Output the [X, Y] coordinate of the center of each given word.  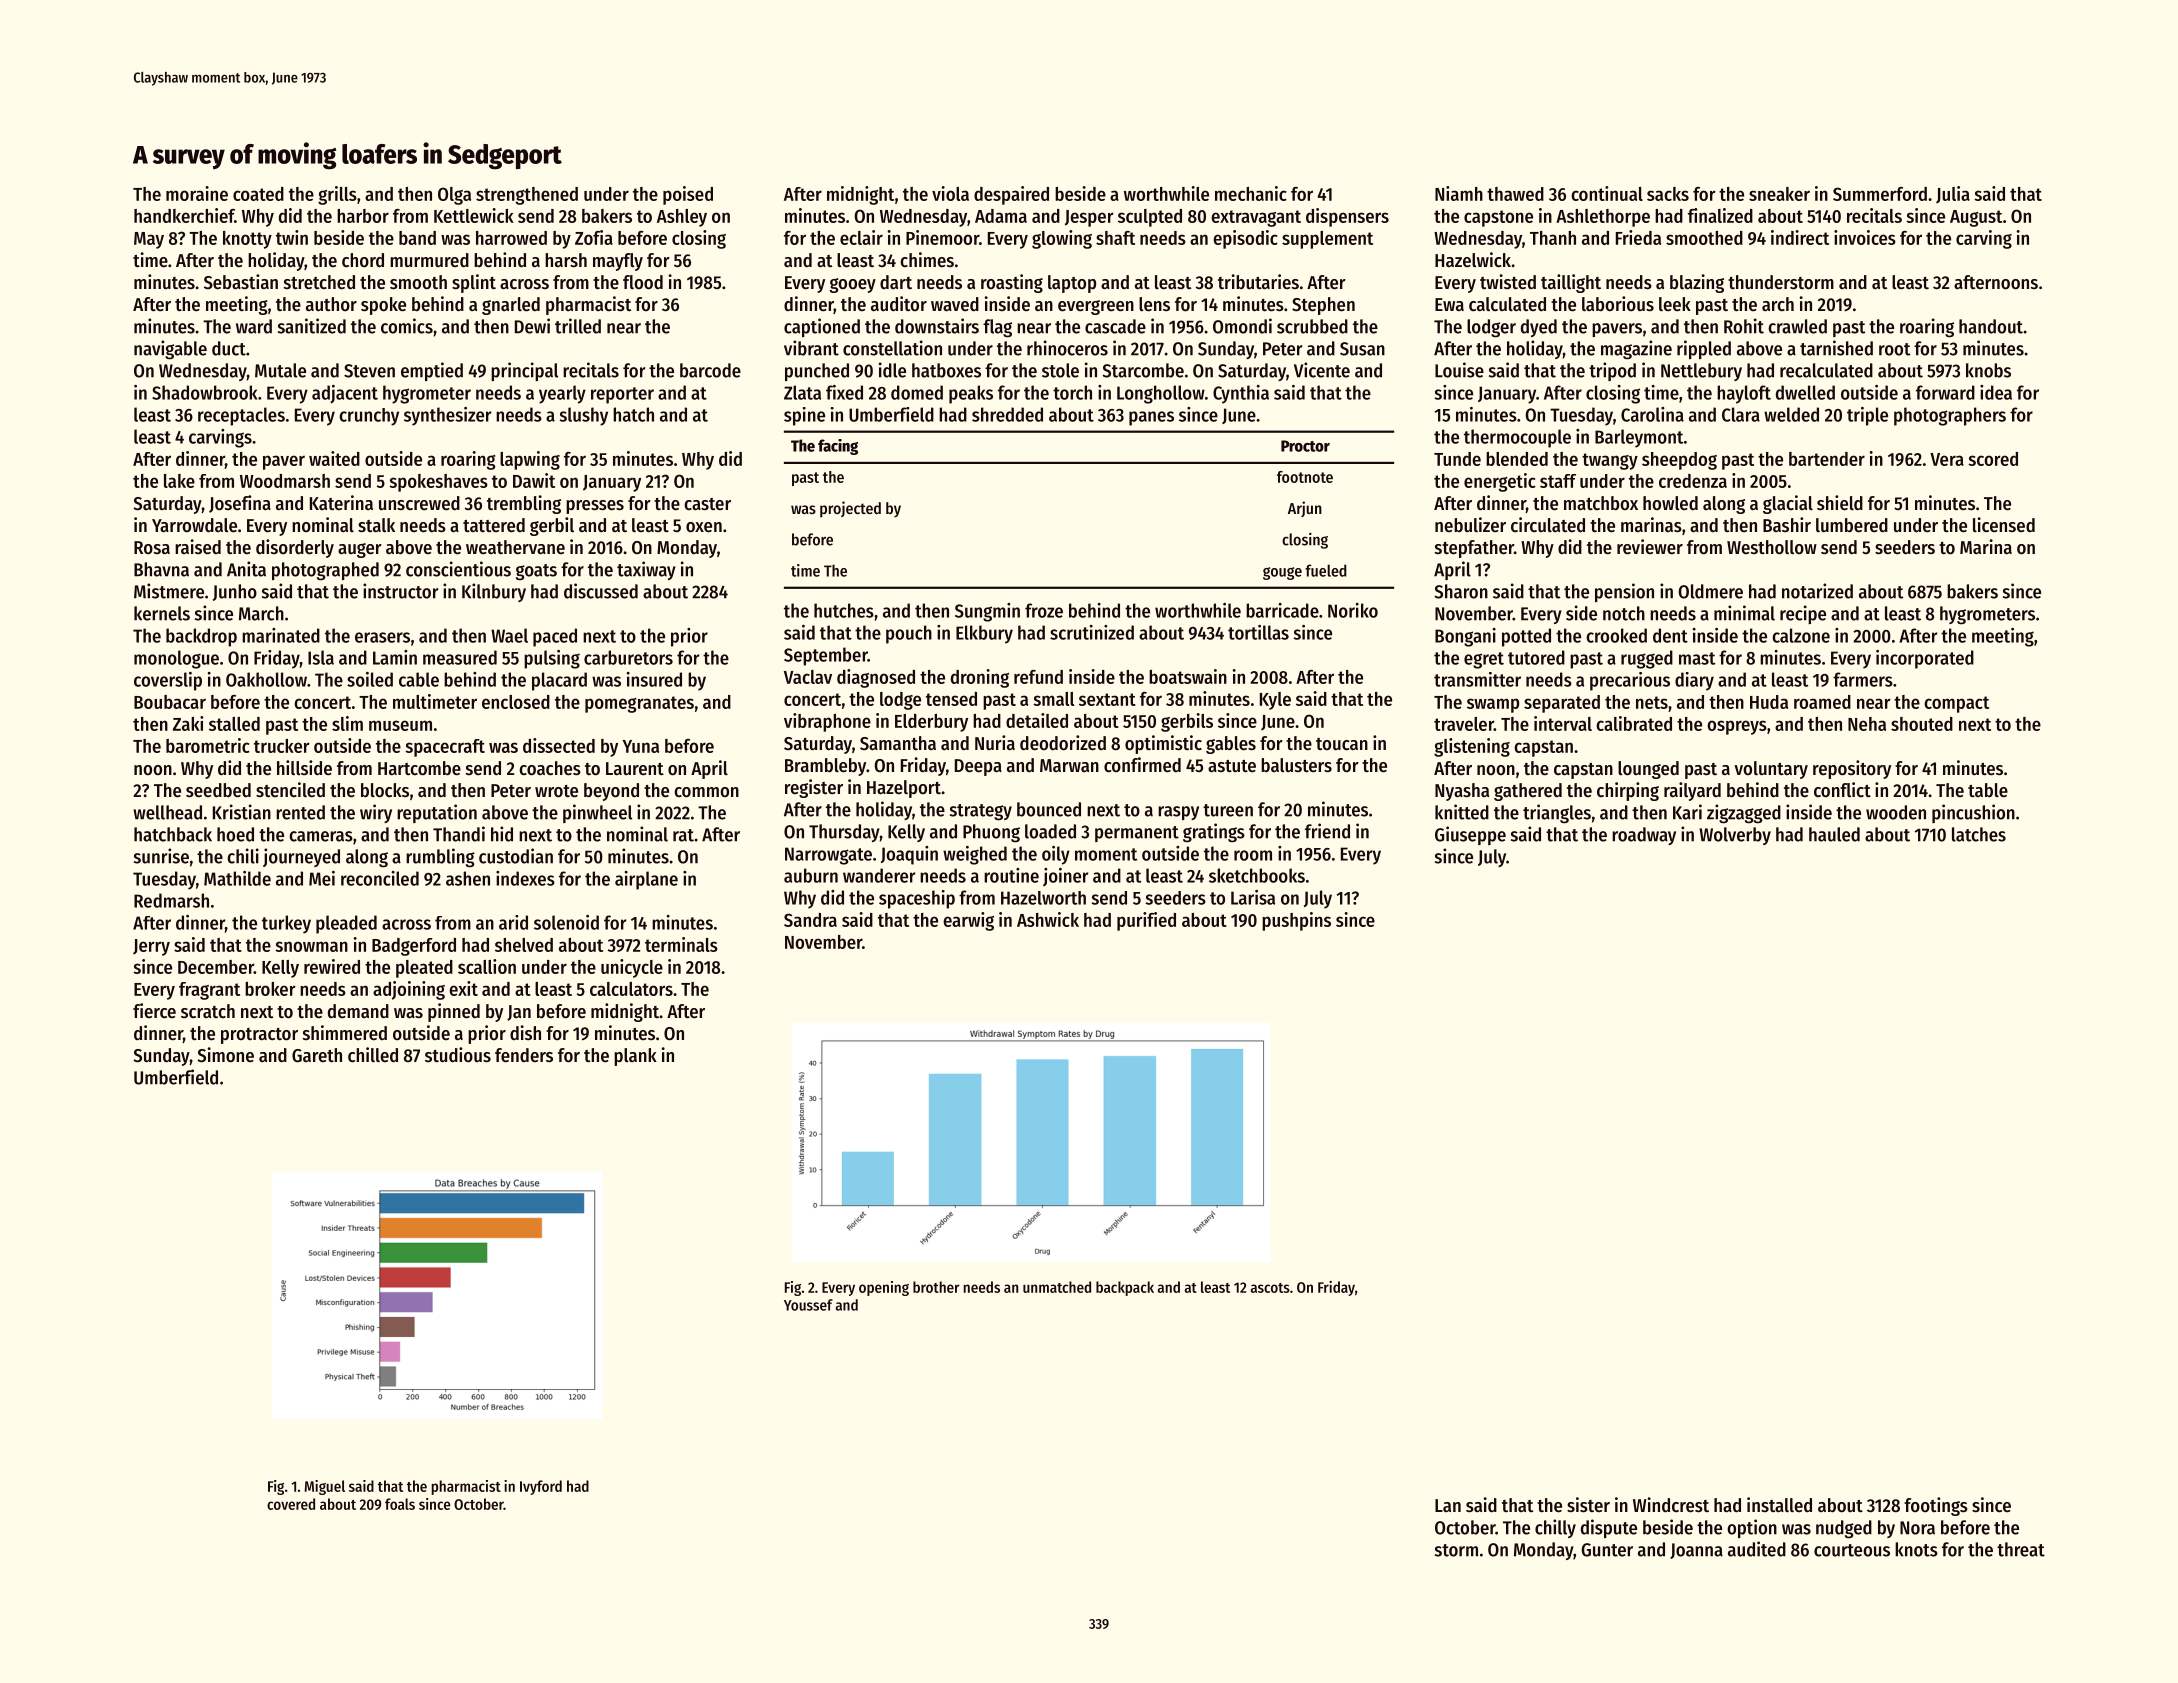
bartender [1827, 459]
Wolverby [1735, 836]
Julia [1953, 195]
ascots [1270, 1288]
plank [635, 1057]
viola [950, 193]
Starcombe [1143, 370]
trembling [524, 504]
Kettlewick [474, 215]
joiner [1065, 877]
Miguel [324, 1487]
